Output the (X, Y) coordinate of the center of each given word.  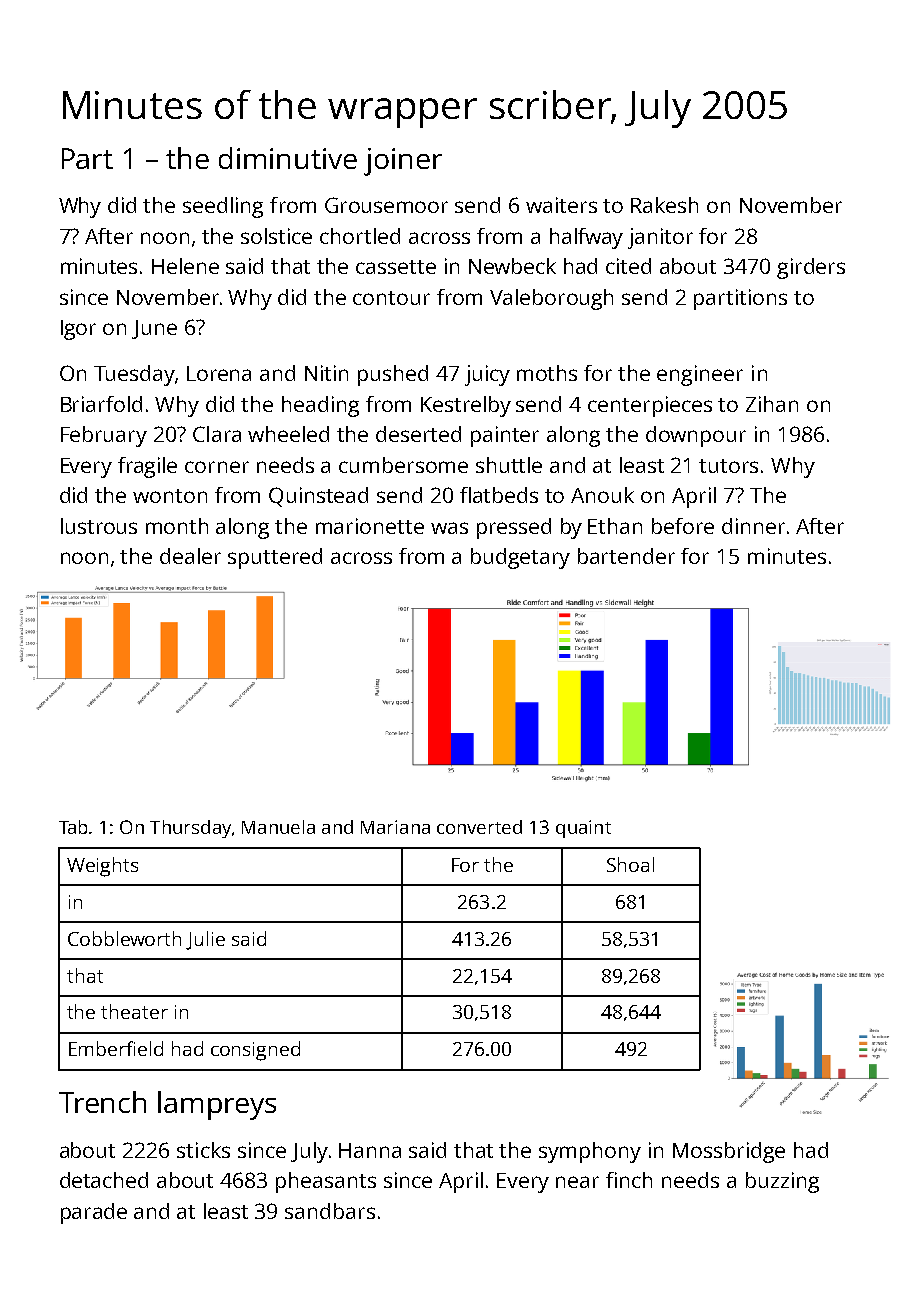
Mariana (395, 827)
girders (811, 268)
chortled (360, 236)
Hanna (370, 1150)
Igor (78, 330)
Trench (102, 1102)
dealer (190, 556)
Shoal (630, 864)
